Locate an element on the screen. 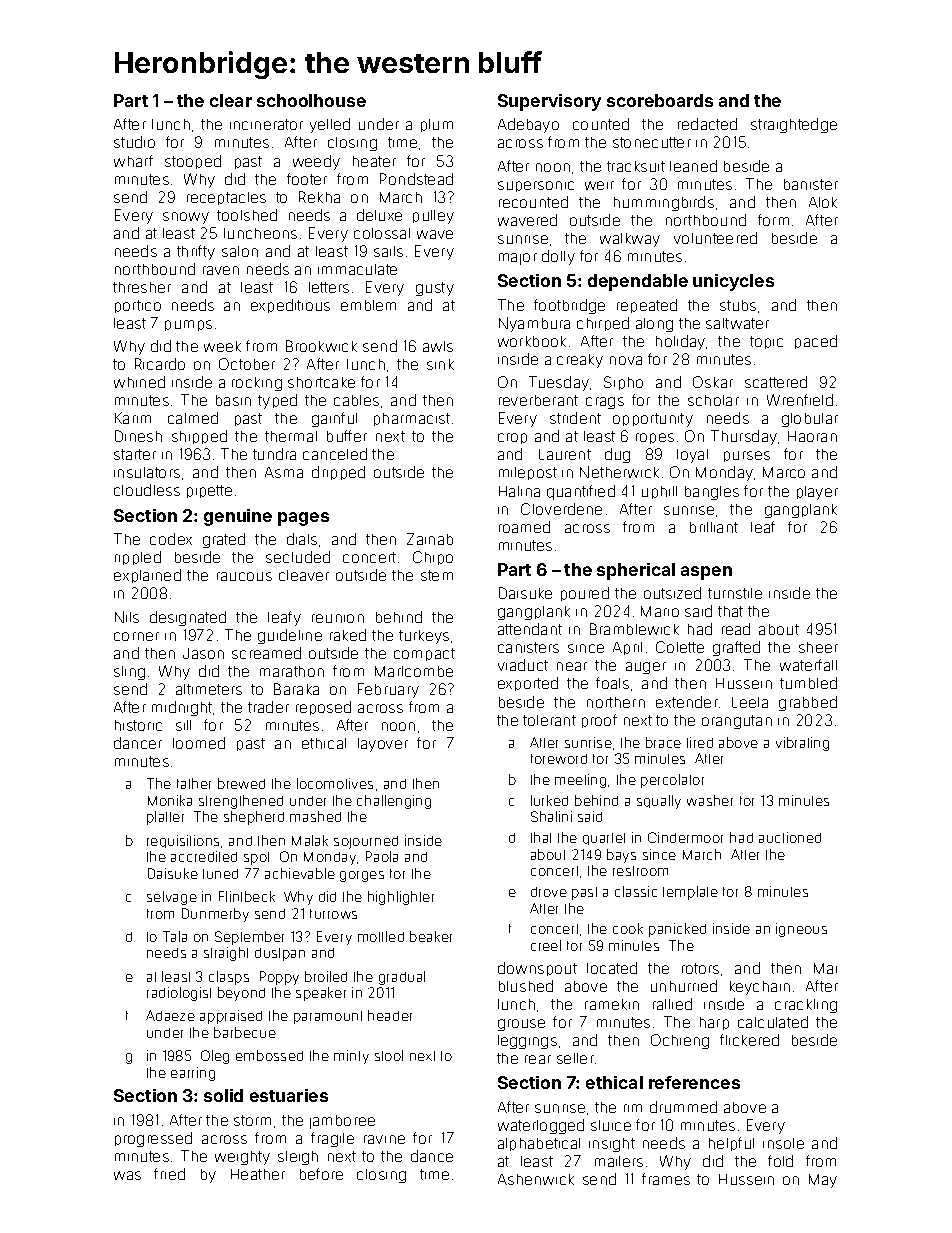 The width and height of the screenshot is (952, 1233). clear is located at coordinates (231, 100).
